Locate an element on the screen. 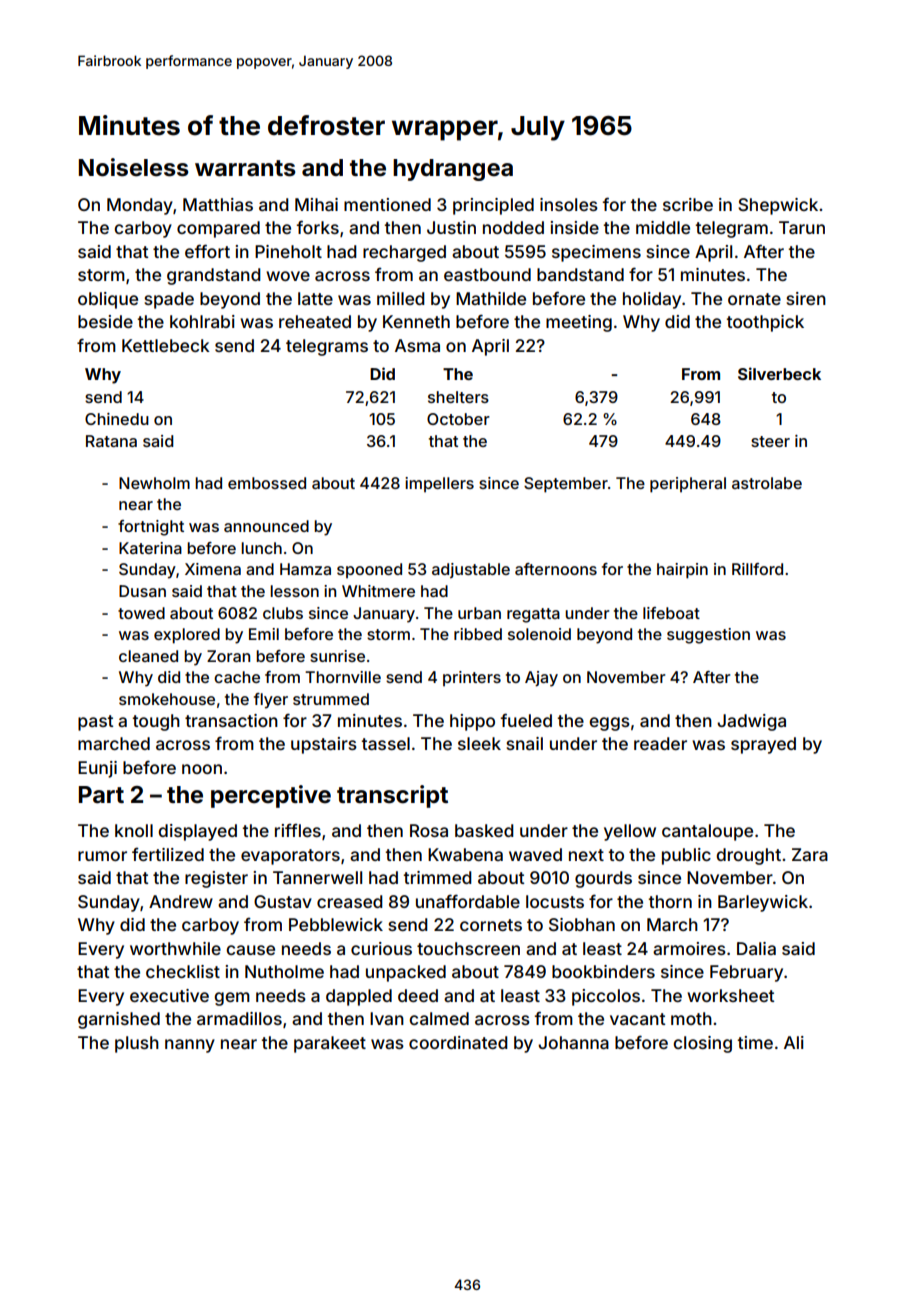 Image resolution: width=908 pixels, height=1316 pixels. warrants is located at coordinates (245, 168).
